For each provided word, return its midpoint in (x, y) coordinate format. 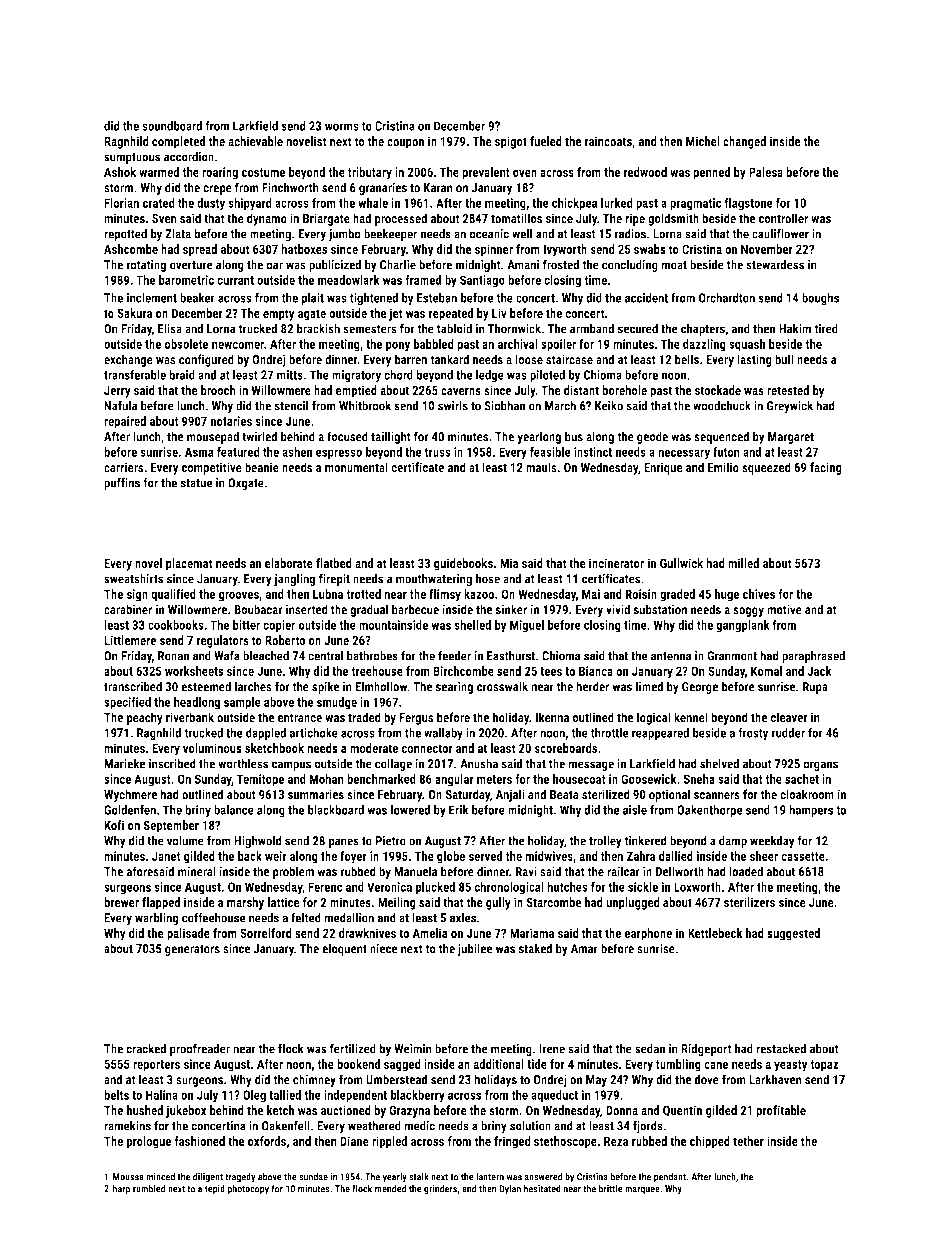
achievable (255, 141)
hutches (567, 887)
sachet (802, 779)
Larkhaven (775, 1079)
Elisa (170, 328)
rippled (389, 1142)
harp (121, 1190)
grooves (238, 596)
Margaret (791, 438)
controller (783, 218)
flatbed (334, 563)
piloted (547, 376)
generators (192, 950)
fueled (546, 141)
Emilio (723, 467)
